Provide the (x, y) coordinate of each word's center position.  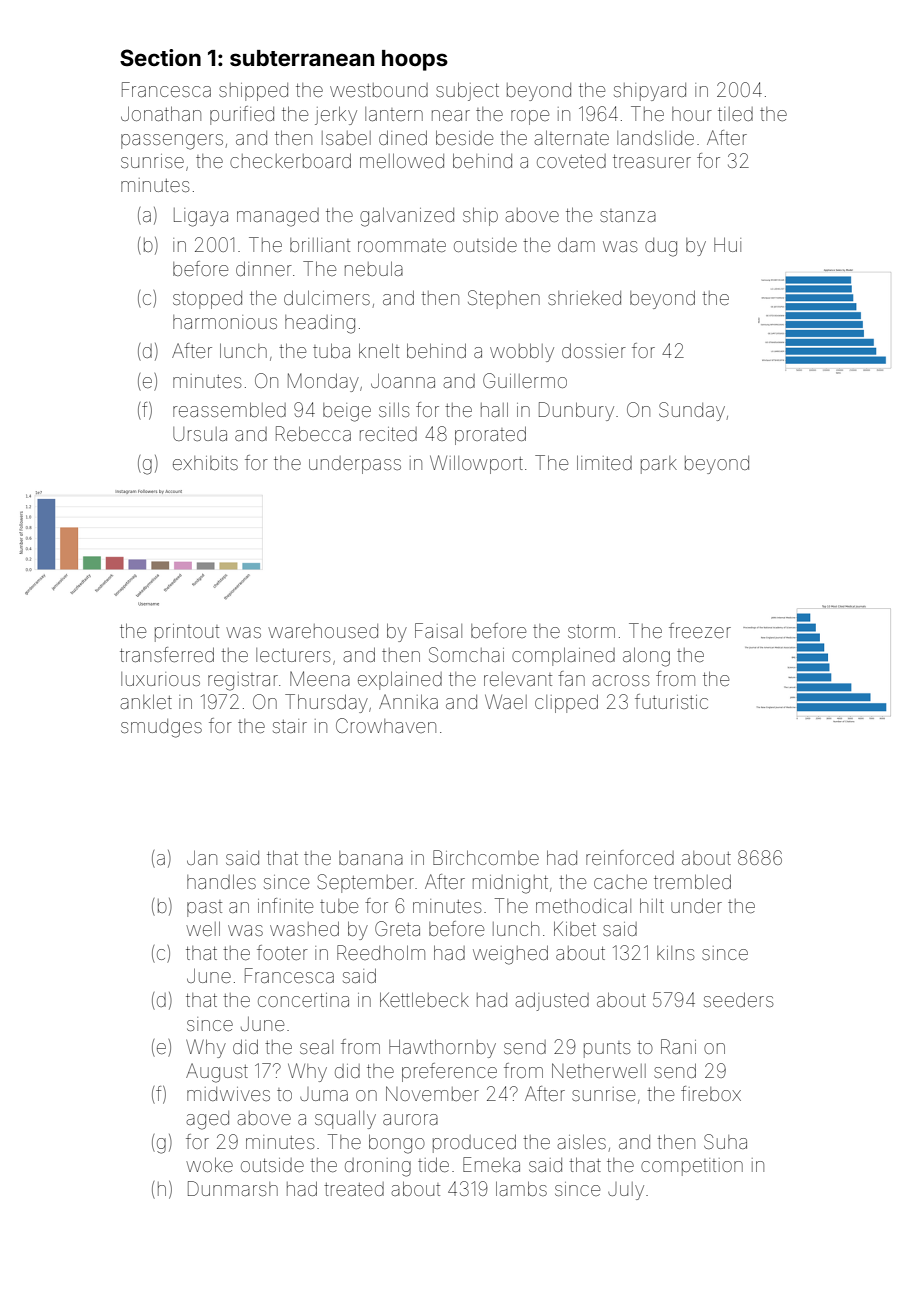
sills (394, 409)
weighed (510, 955)
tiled (735, 114)
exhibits (205, 463)
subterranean (302, 58)
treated (354, 1189)
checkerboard (290, 161)
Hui (727, 245)
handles (221, 881)
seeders (738, 1000)
